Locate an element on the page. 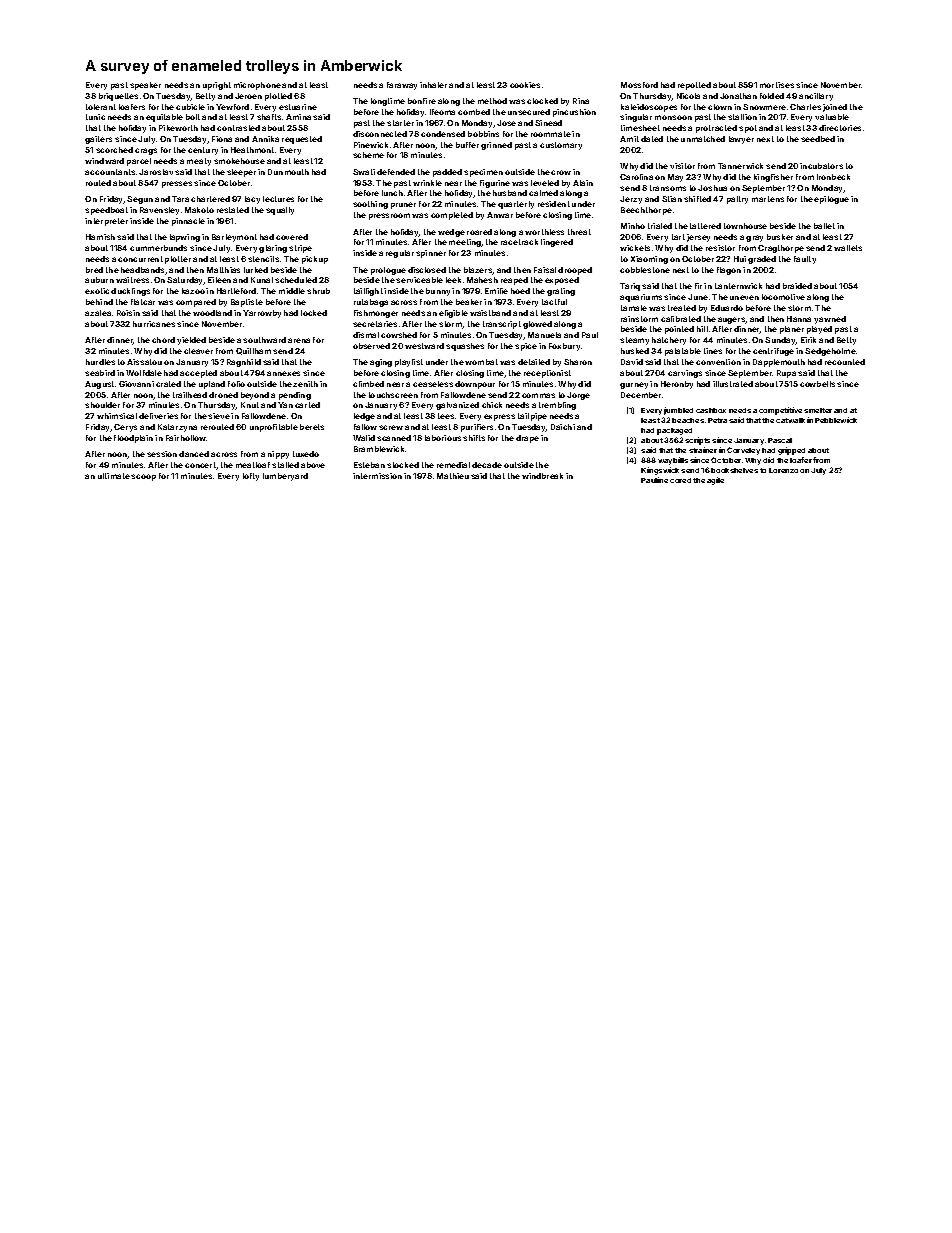 Image resolution: width=952 pixels, height=1233 pixels. December is located at coordinates (641, 395).
